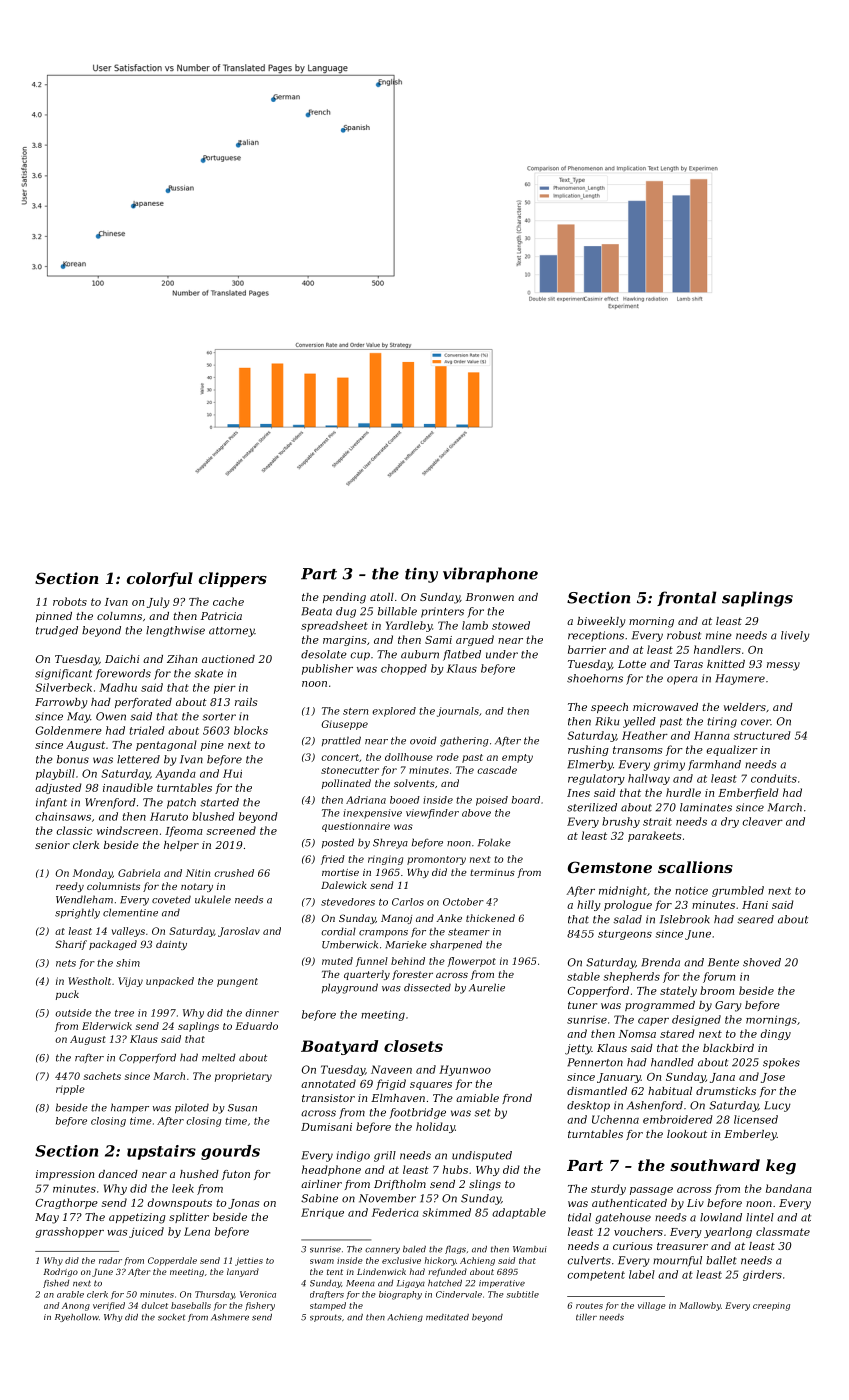 This screenshot has width=849, height=1400. I want to click on Ryehollow, so click(77, 1318).
